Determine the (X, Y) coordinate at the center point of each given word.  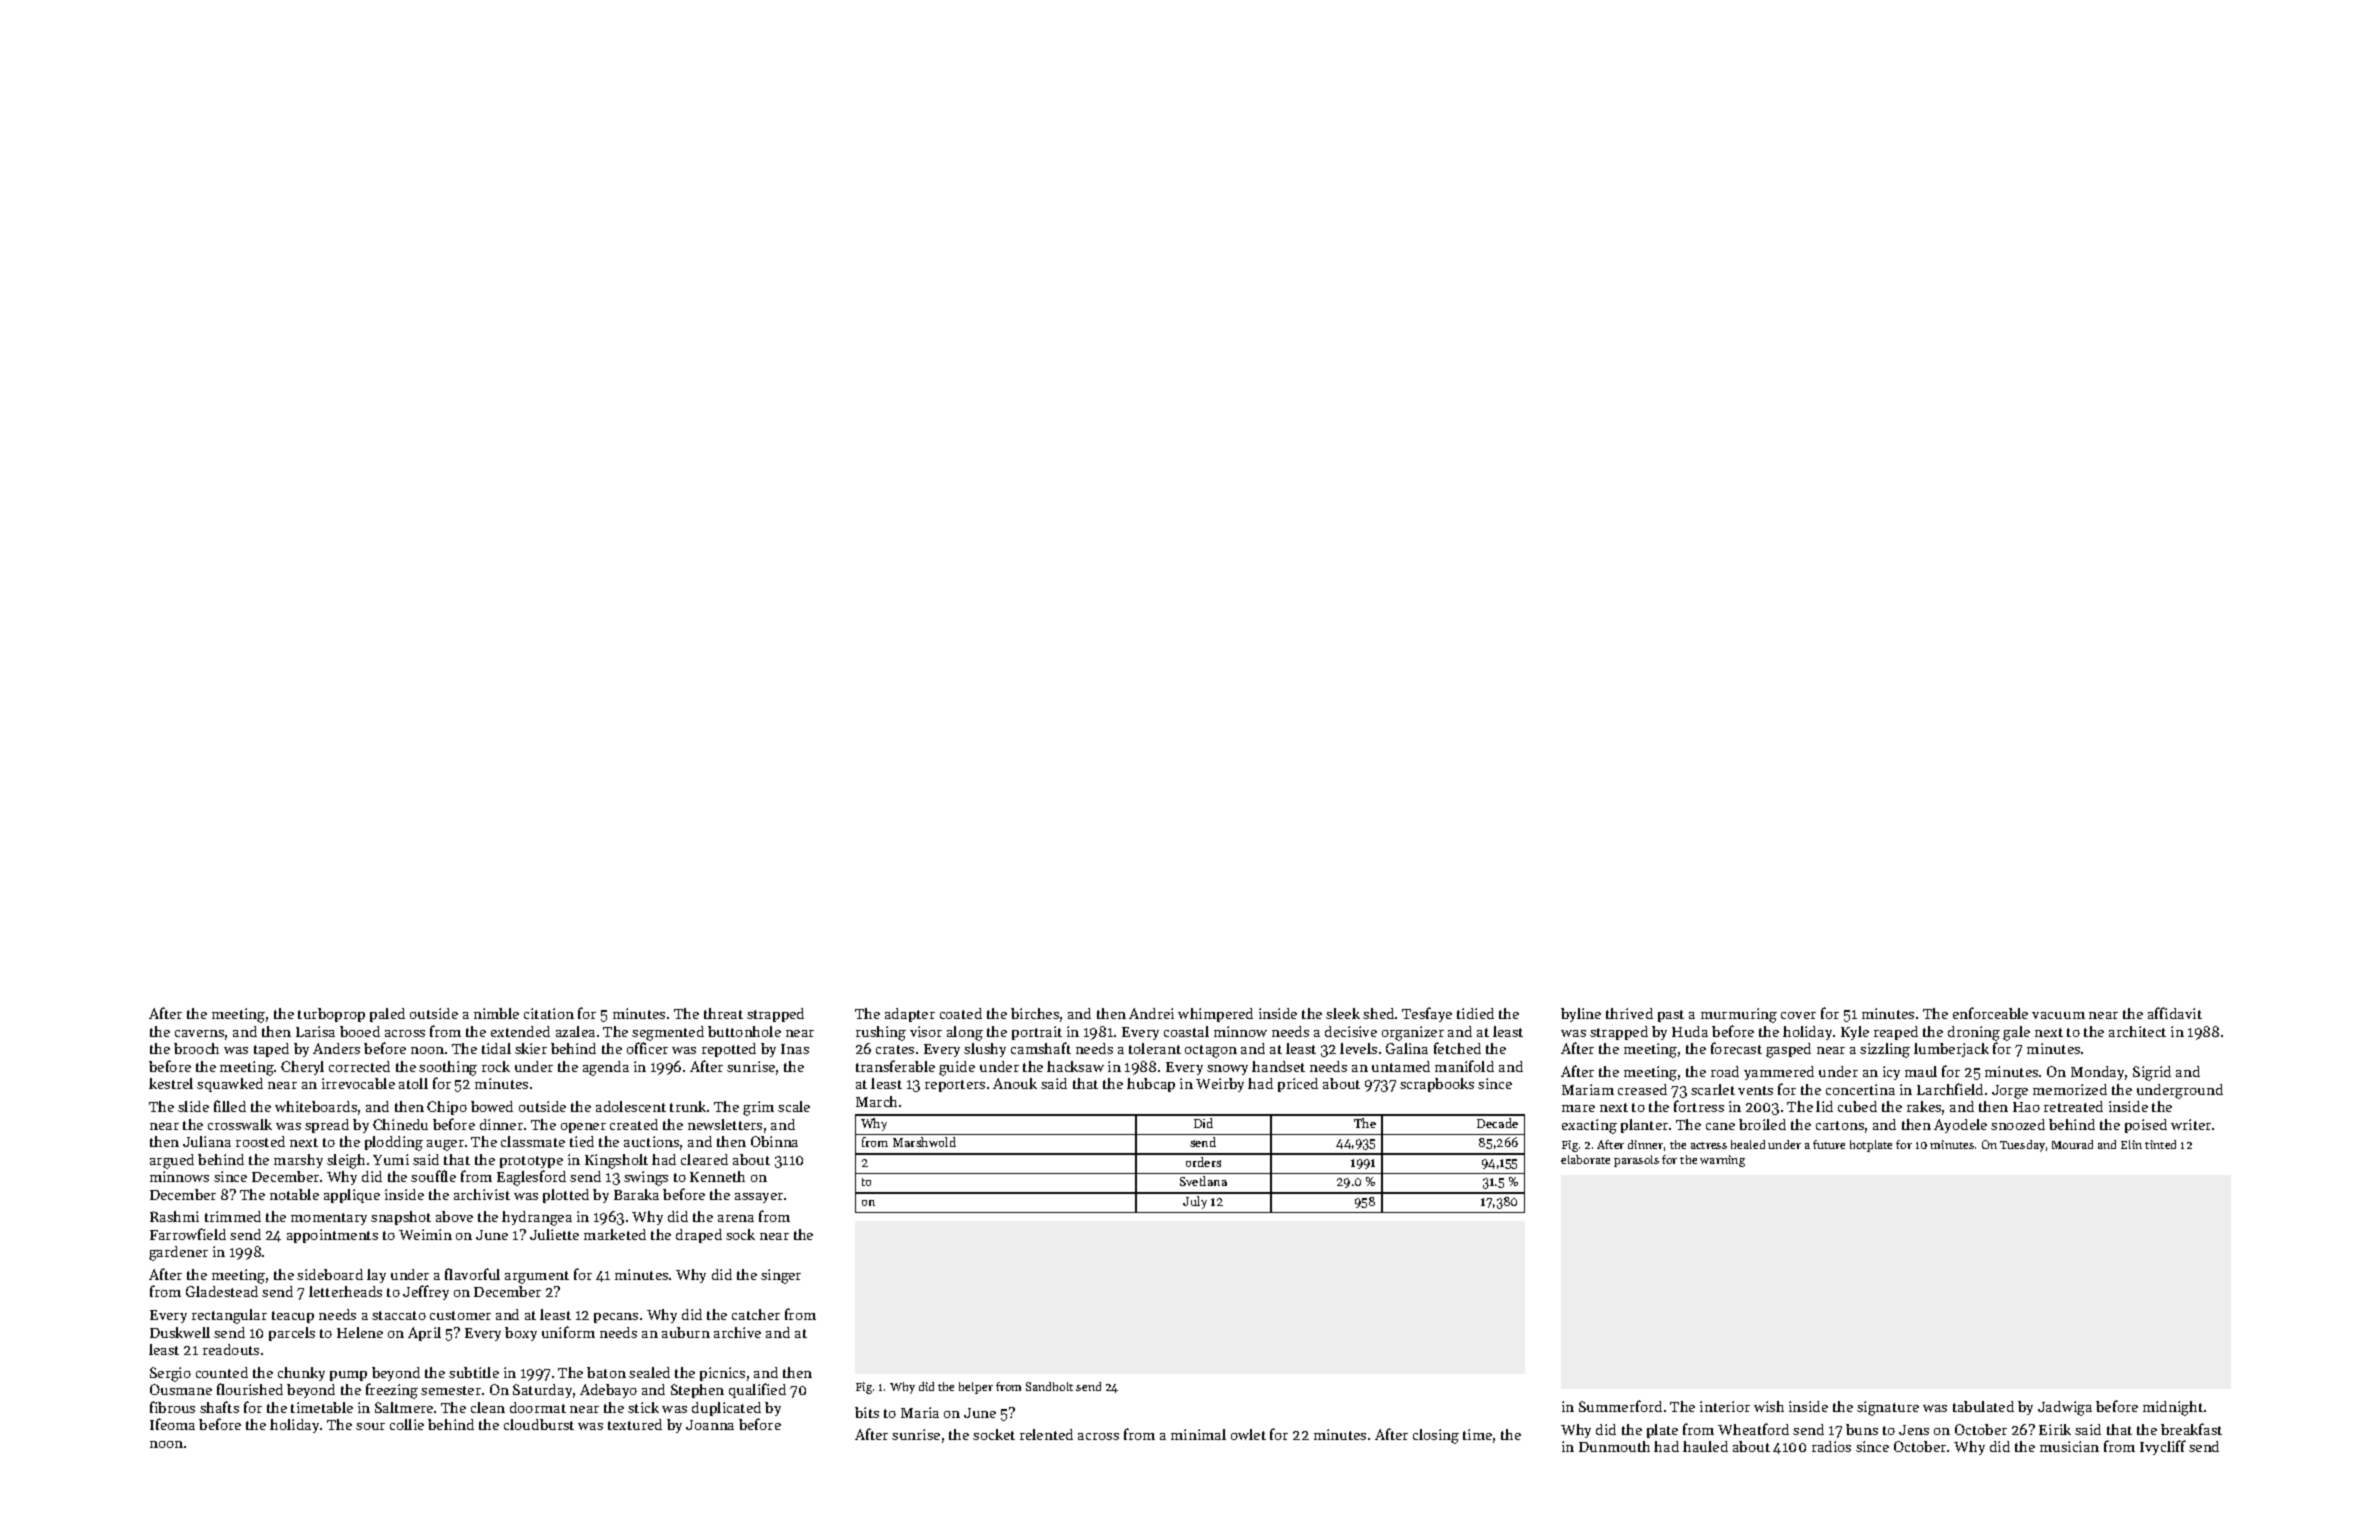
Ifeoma (172, 1424)
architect (2137, 1031)
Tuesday (2022, 1146)
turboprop (331, 1015)
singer (781, 1276)
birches (1035, 1013)
